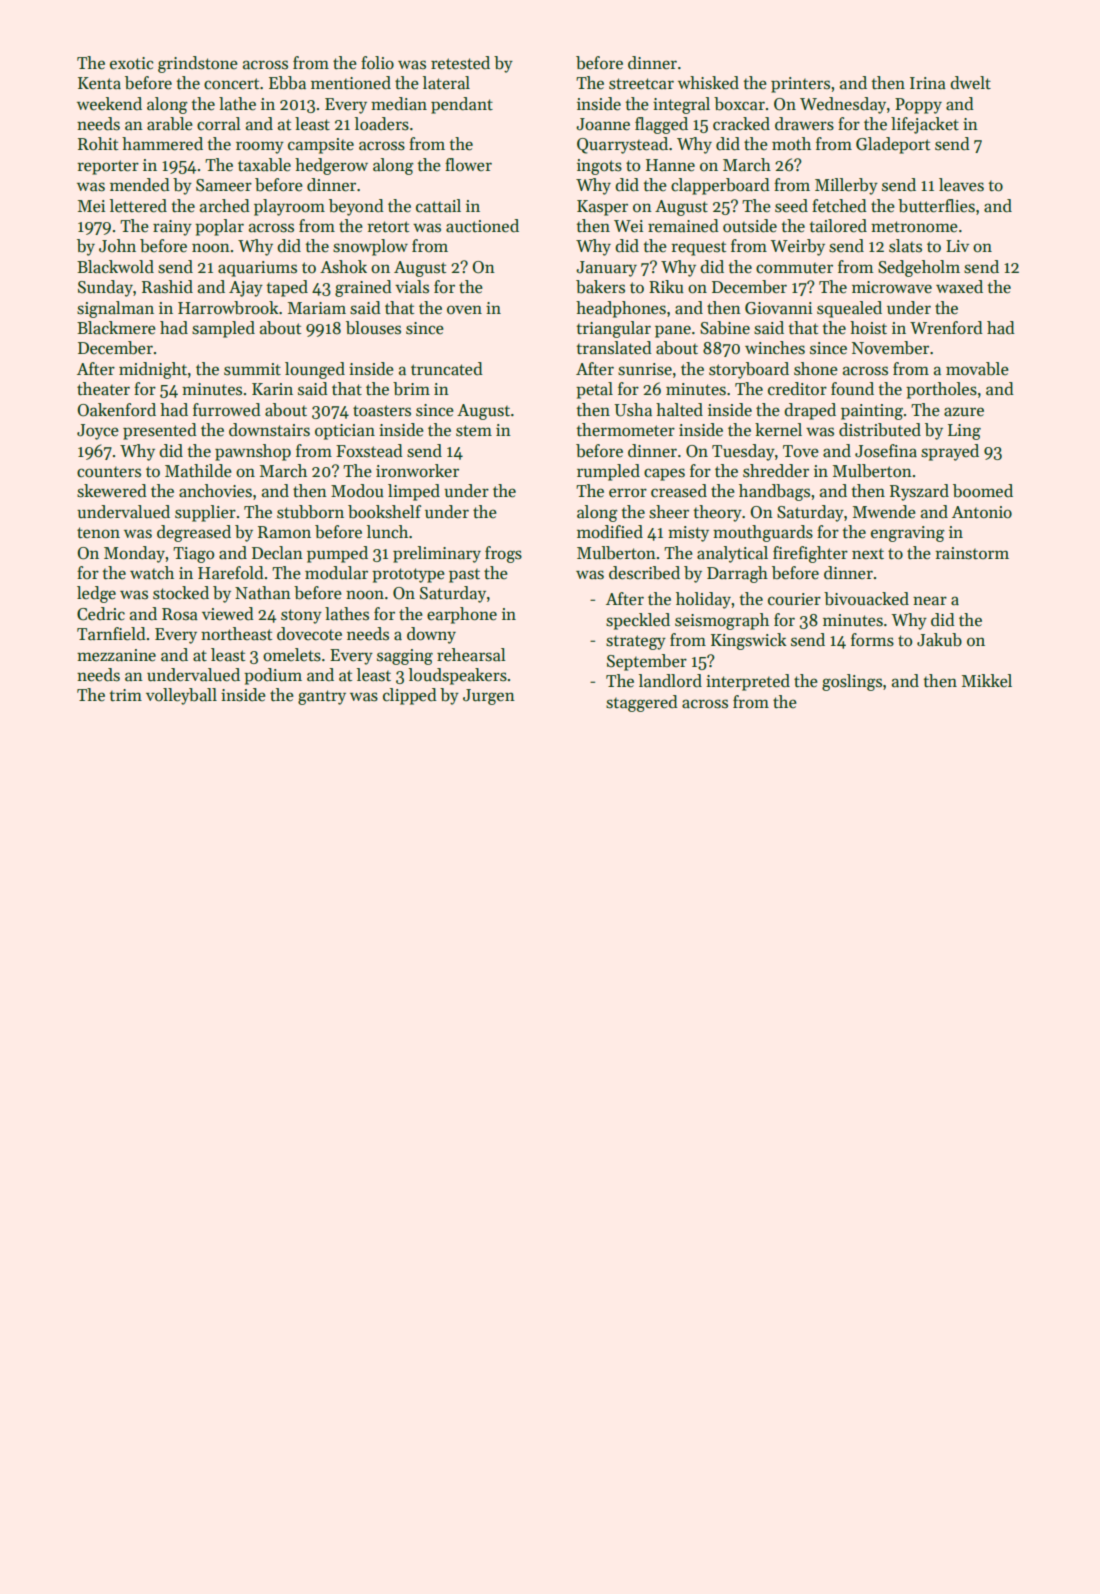 The image size is (1100, 1594). Describe the element at coordinates (126, 695) in the screenshot. I see `trim` at that location.
